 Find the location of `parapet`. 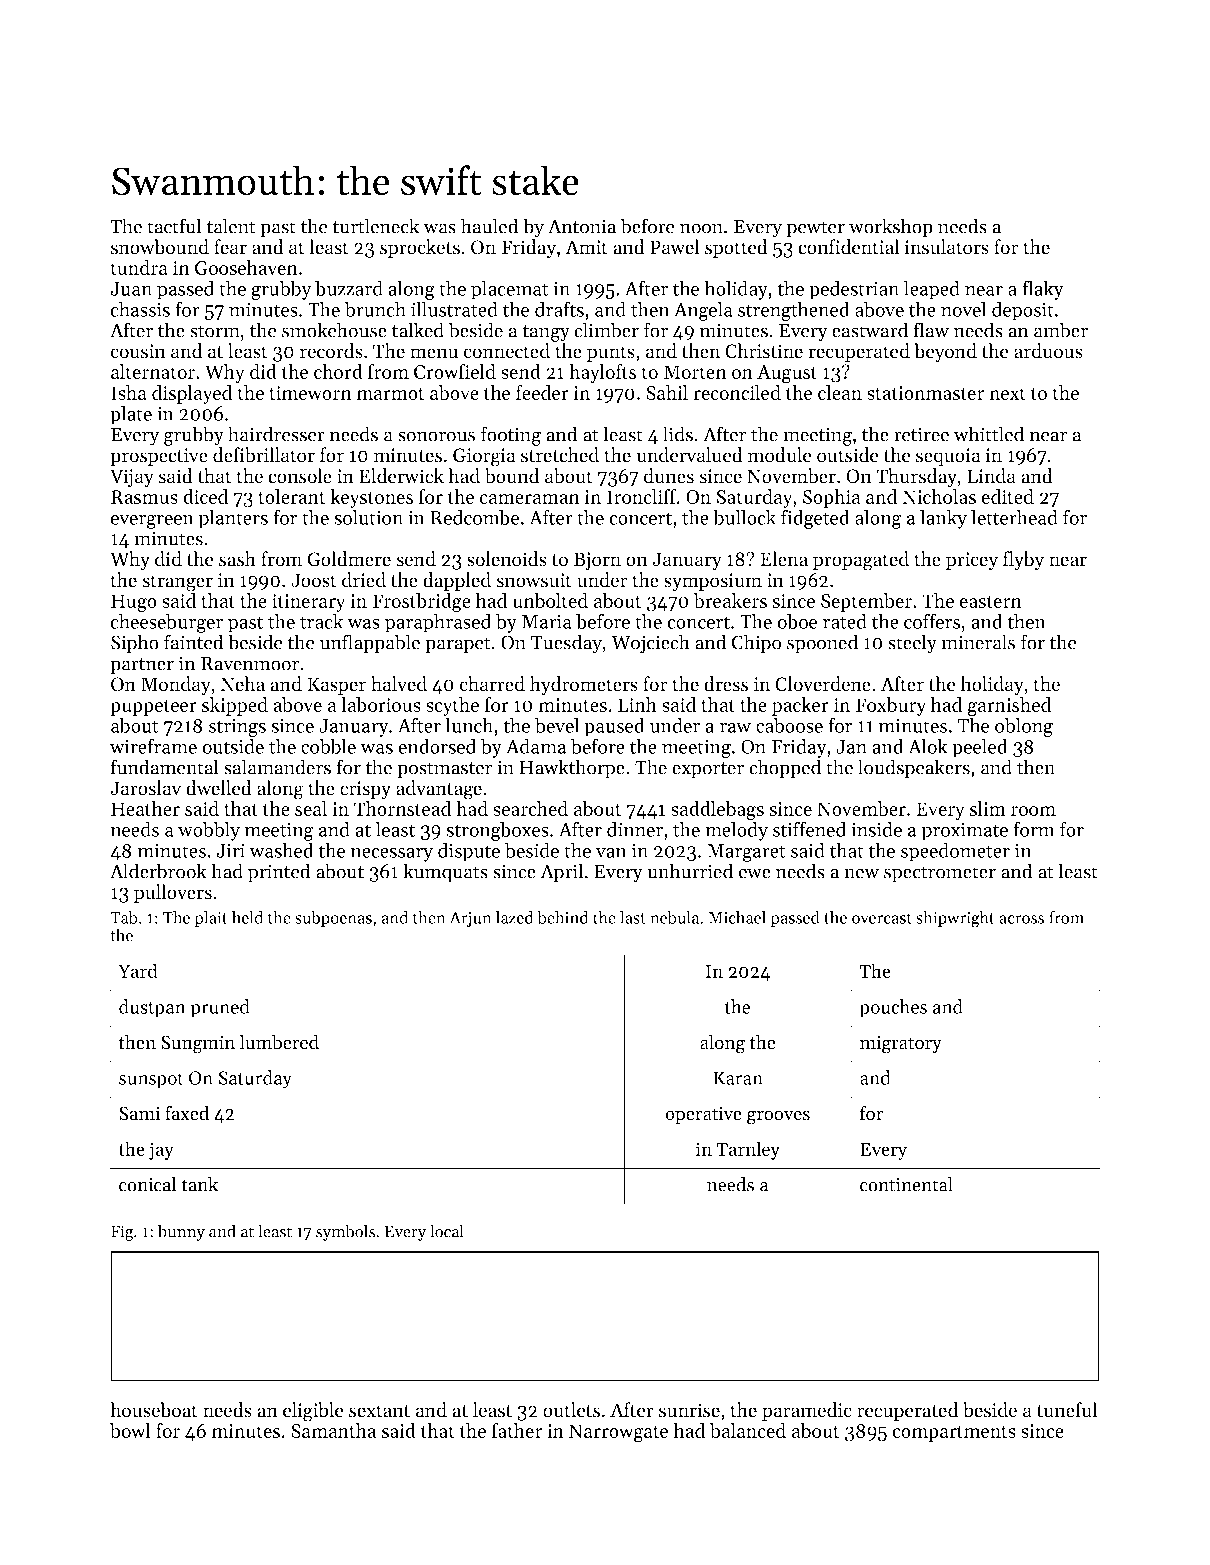

parapet is located at coordinates (458, 645).
